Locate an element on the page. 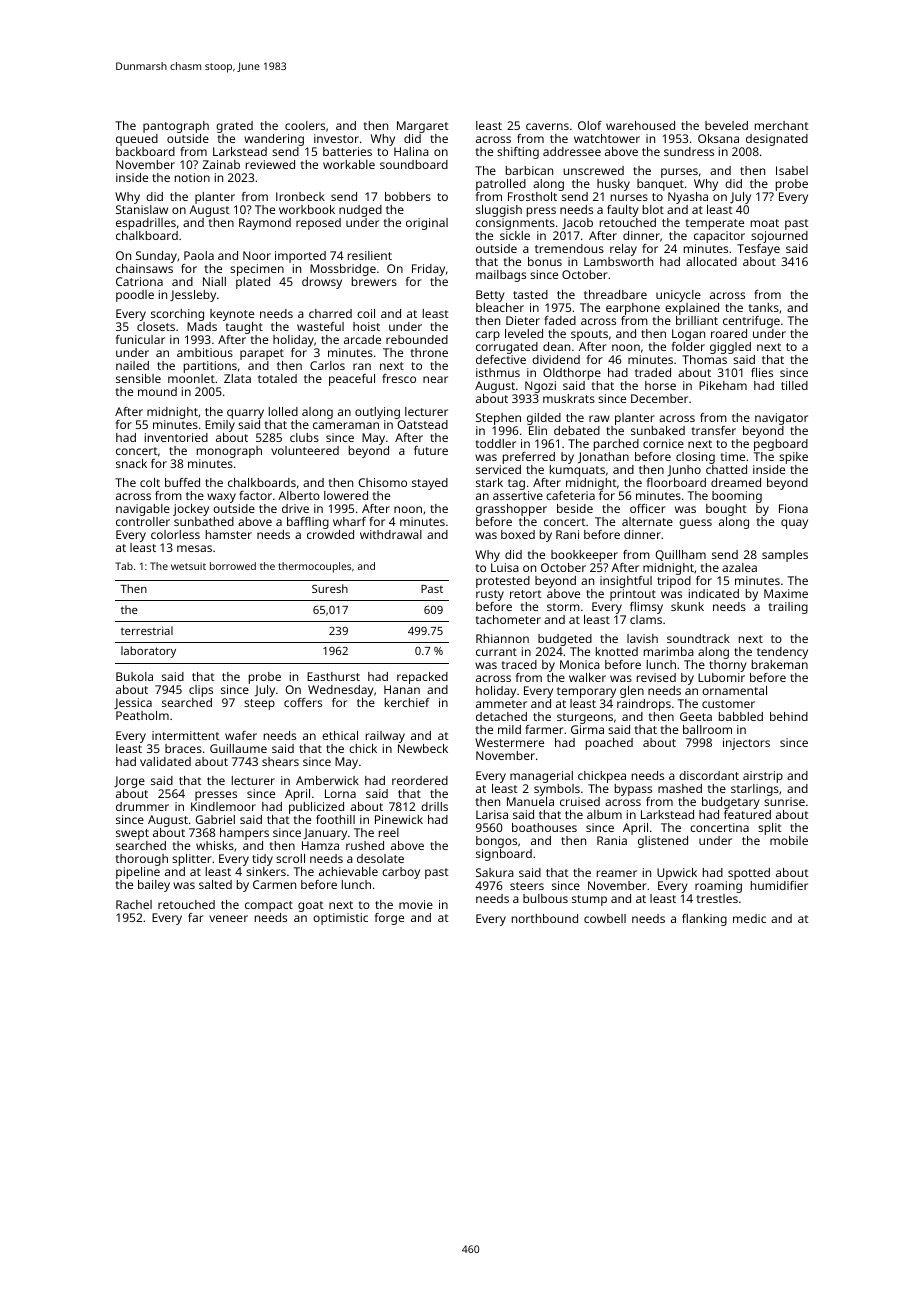  shears is located at coordinates (280, 761).
